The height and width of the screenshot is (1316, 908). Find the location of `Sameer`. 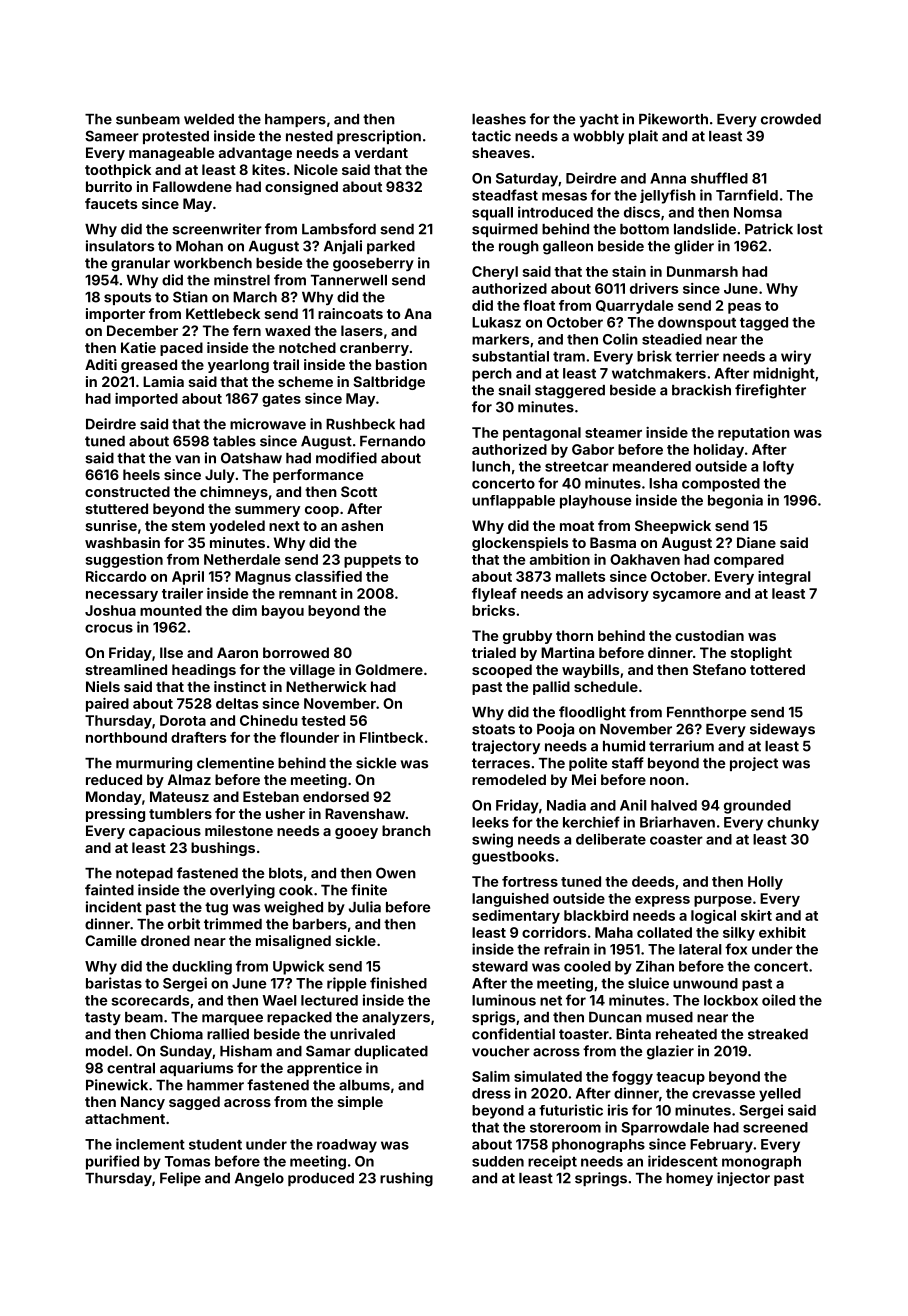

Sameer is located at coordinates (112, 136).
